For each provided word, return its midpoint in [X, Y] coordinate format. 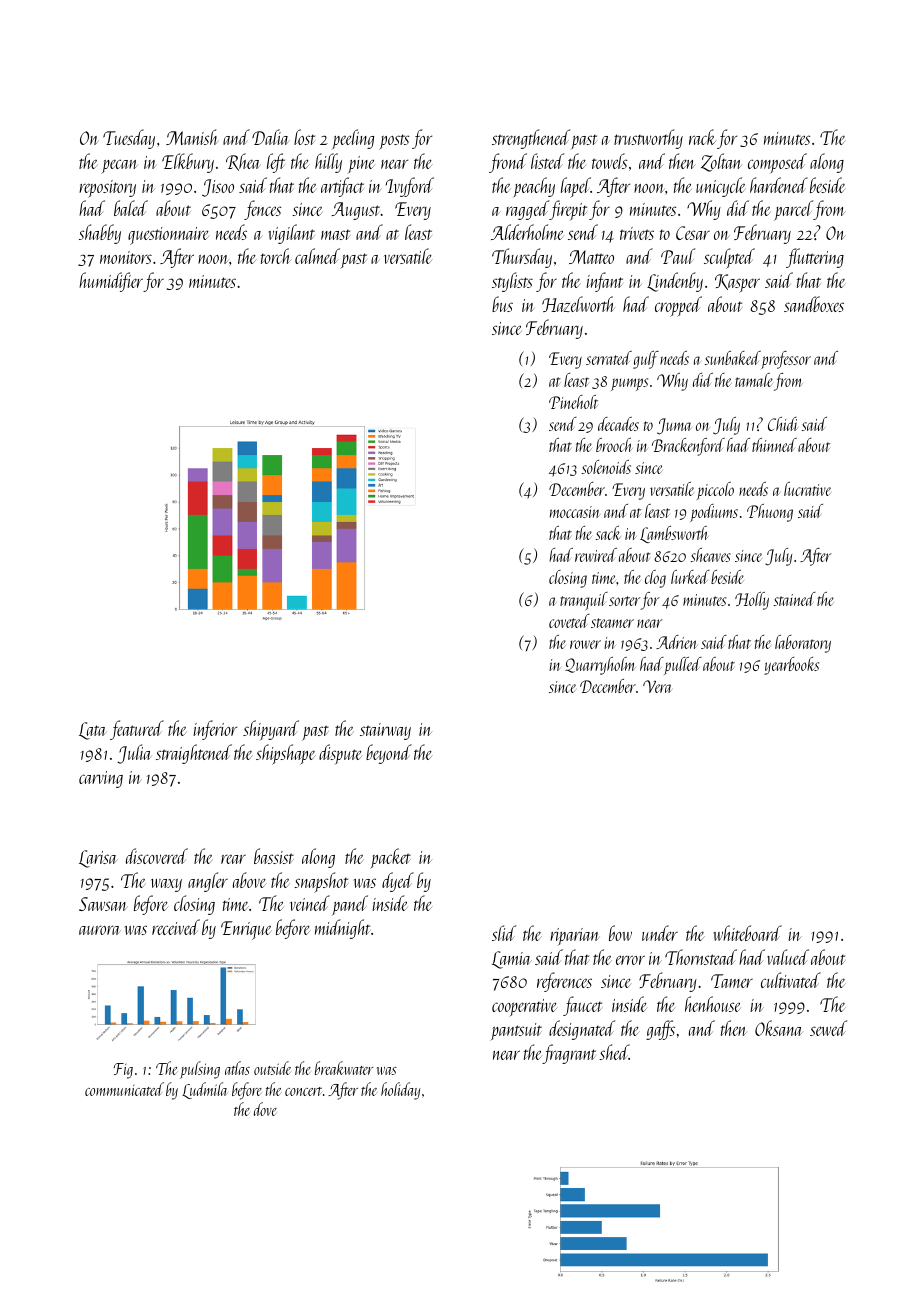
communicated [124, 1089]
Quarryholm [600, 666]
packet [390, 858]
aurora [99, 930]
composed [777, 163]
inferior [215, 730]
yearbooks [791, 666]
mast [335, 235]
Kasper [737, 283]
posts [394, 142]
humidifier [111, 282]
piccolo [715, 491]
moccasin [575, 512]
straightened [194, 754]
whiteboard [748, 933]
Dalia [271, 137]
